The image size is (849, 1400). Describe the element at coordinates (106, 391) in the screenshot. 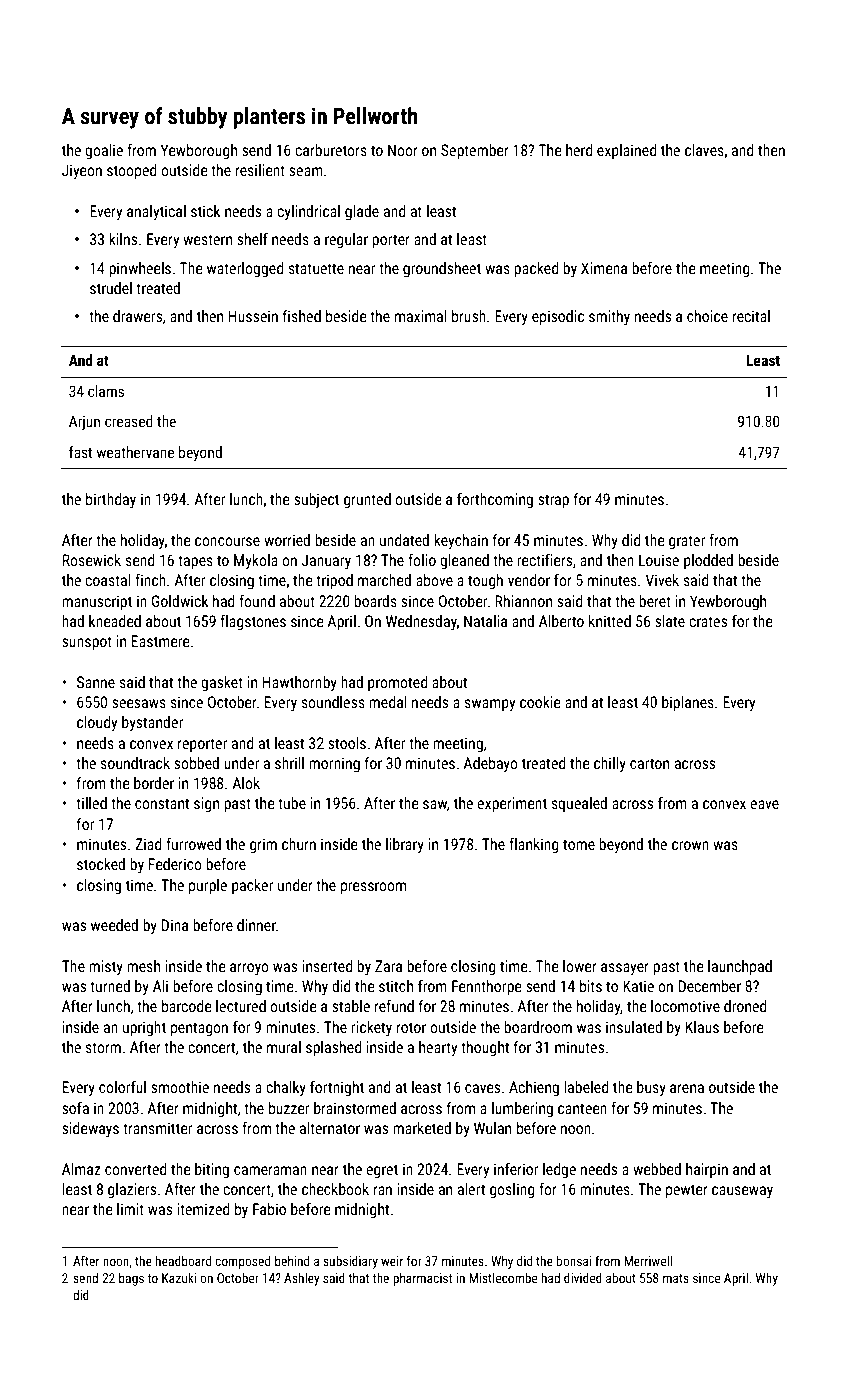

I see `clams` at that location.
